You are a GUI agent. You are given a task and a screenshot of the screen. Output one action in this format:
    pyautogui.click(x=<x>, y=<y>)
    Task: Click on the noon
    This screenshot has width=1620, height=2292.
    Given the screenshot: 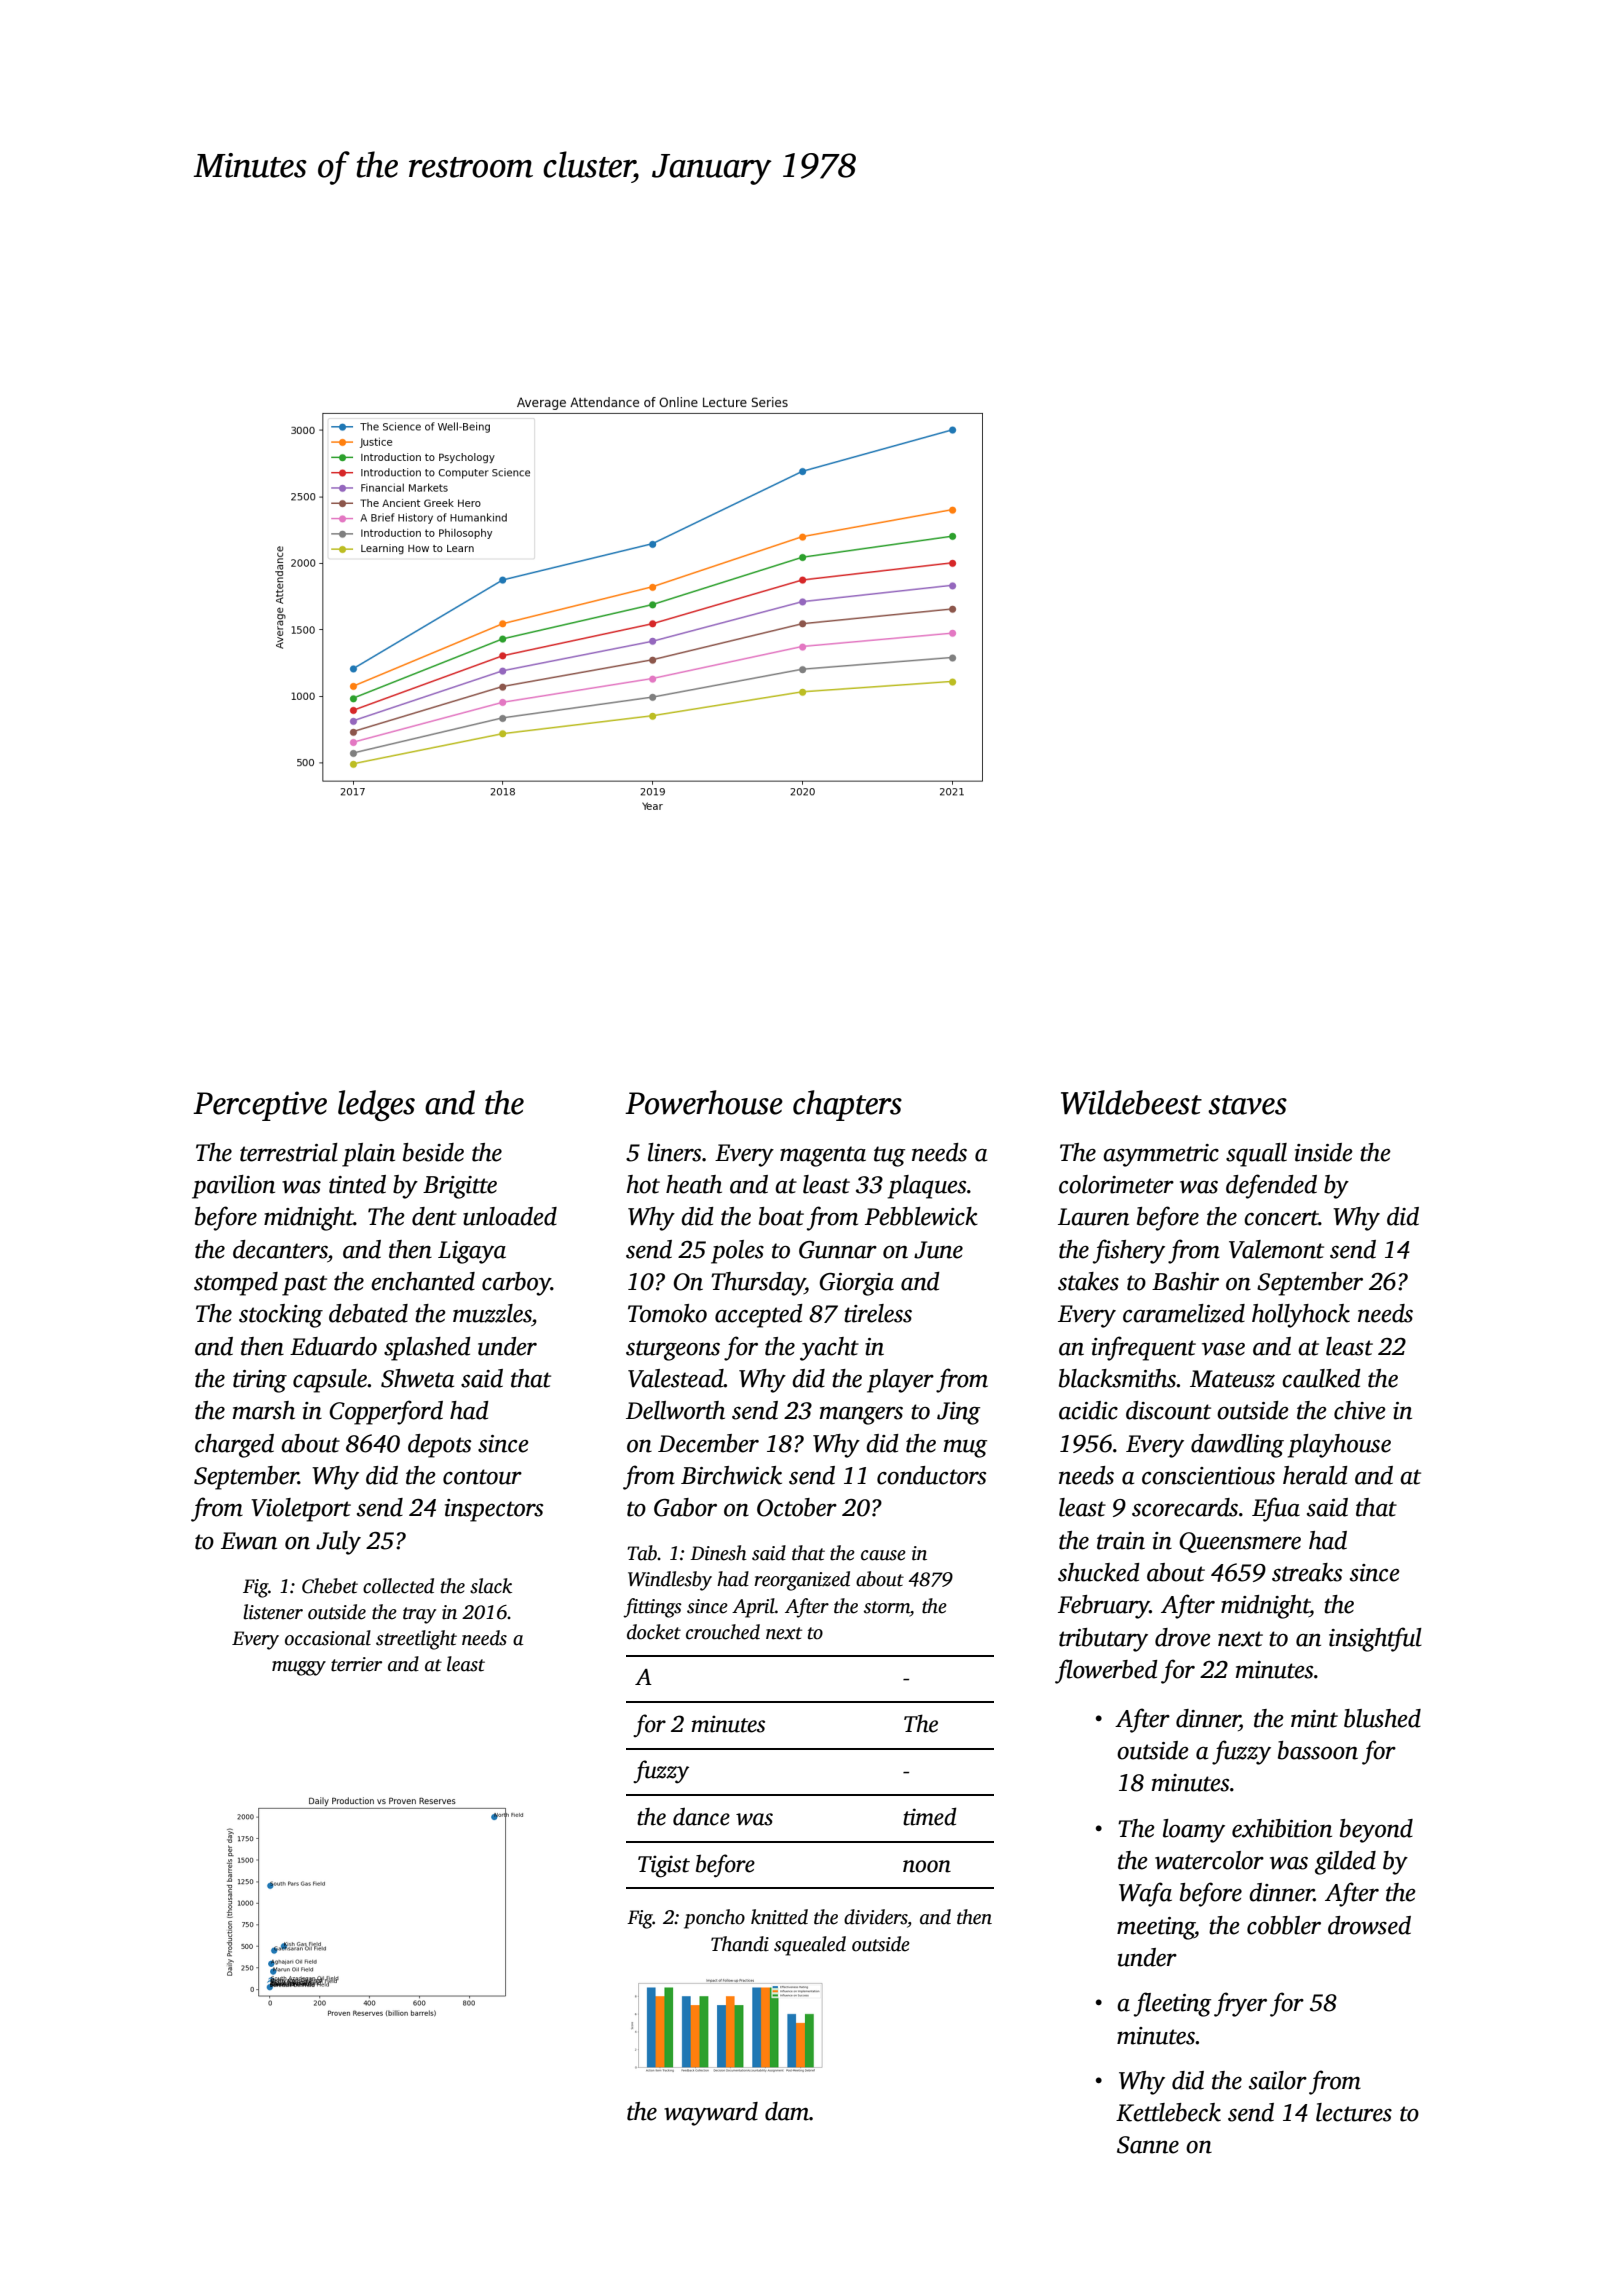 What is the action you would take?
    pyautogui.click(x=927, y=1866)
